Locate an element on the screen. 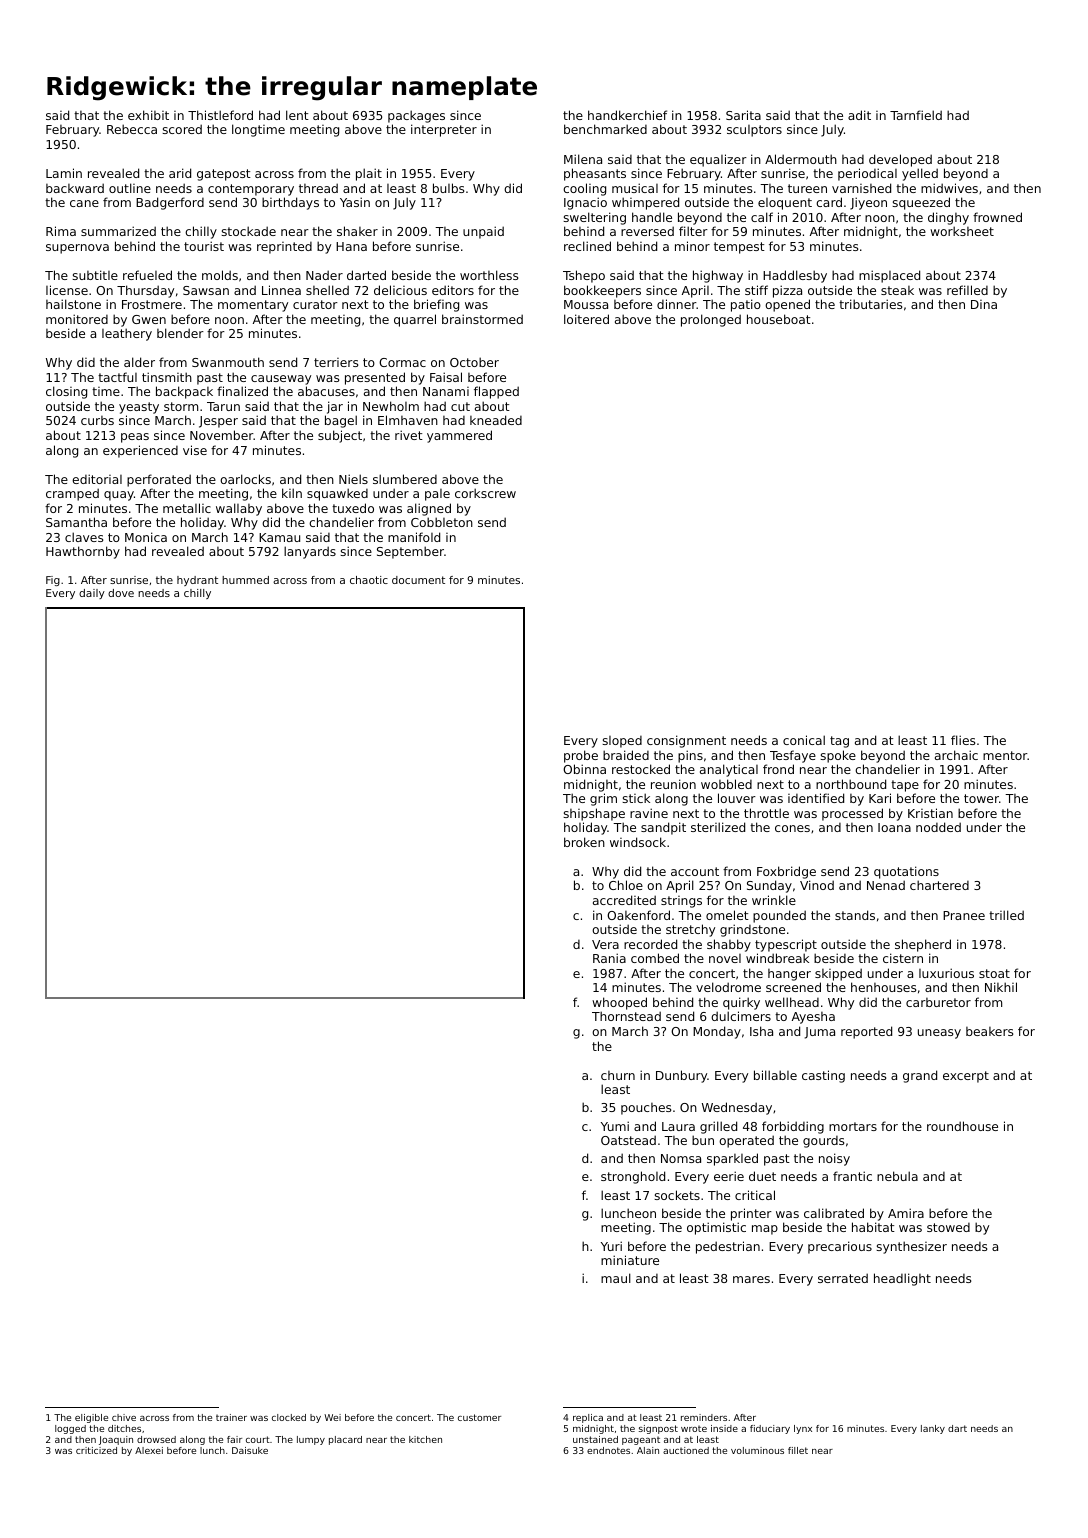 The width and height of the screenshot is (1088, 1538). reprinted is located at coordinates (284, 248).
